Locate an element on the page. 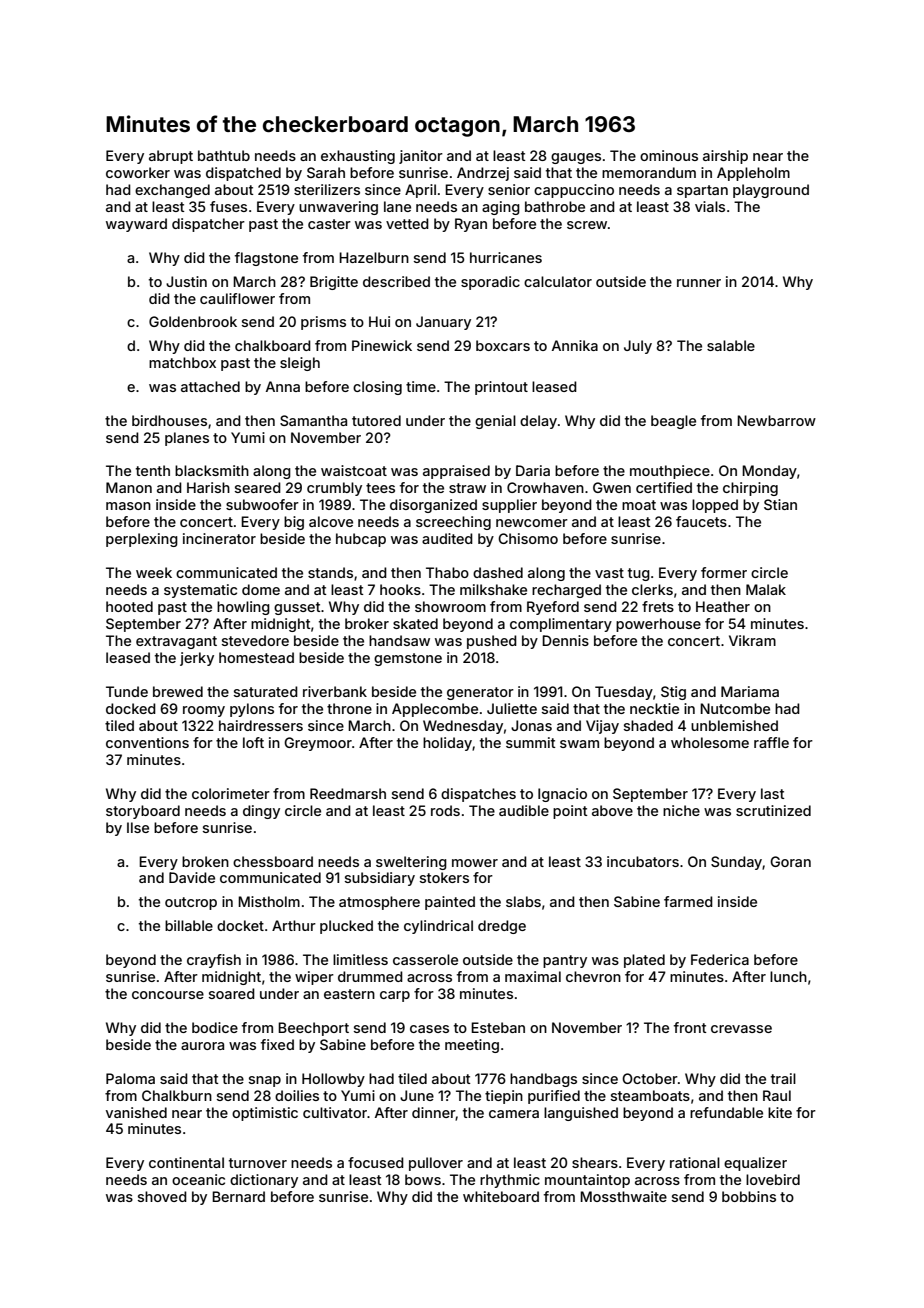 This image has height=1308, width=924. Newbarrow is located at coordinates (776, 420).
